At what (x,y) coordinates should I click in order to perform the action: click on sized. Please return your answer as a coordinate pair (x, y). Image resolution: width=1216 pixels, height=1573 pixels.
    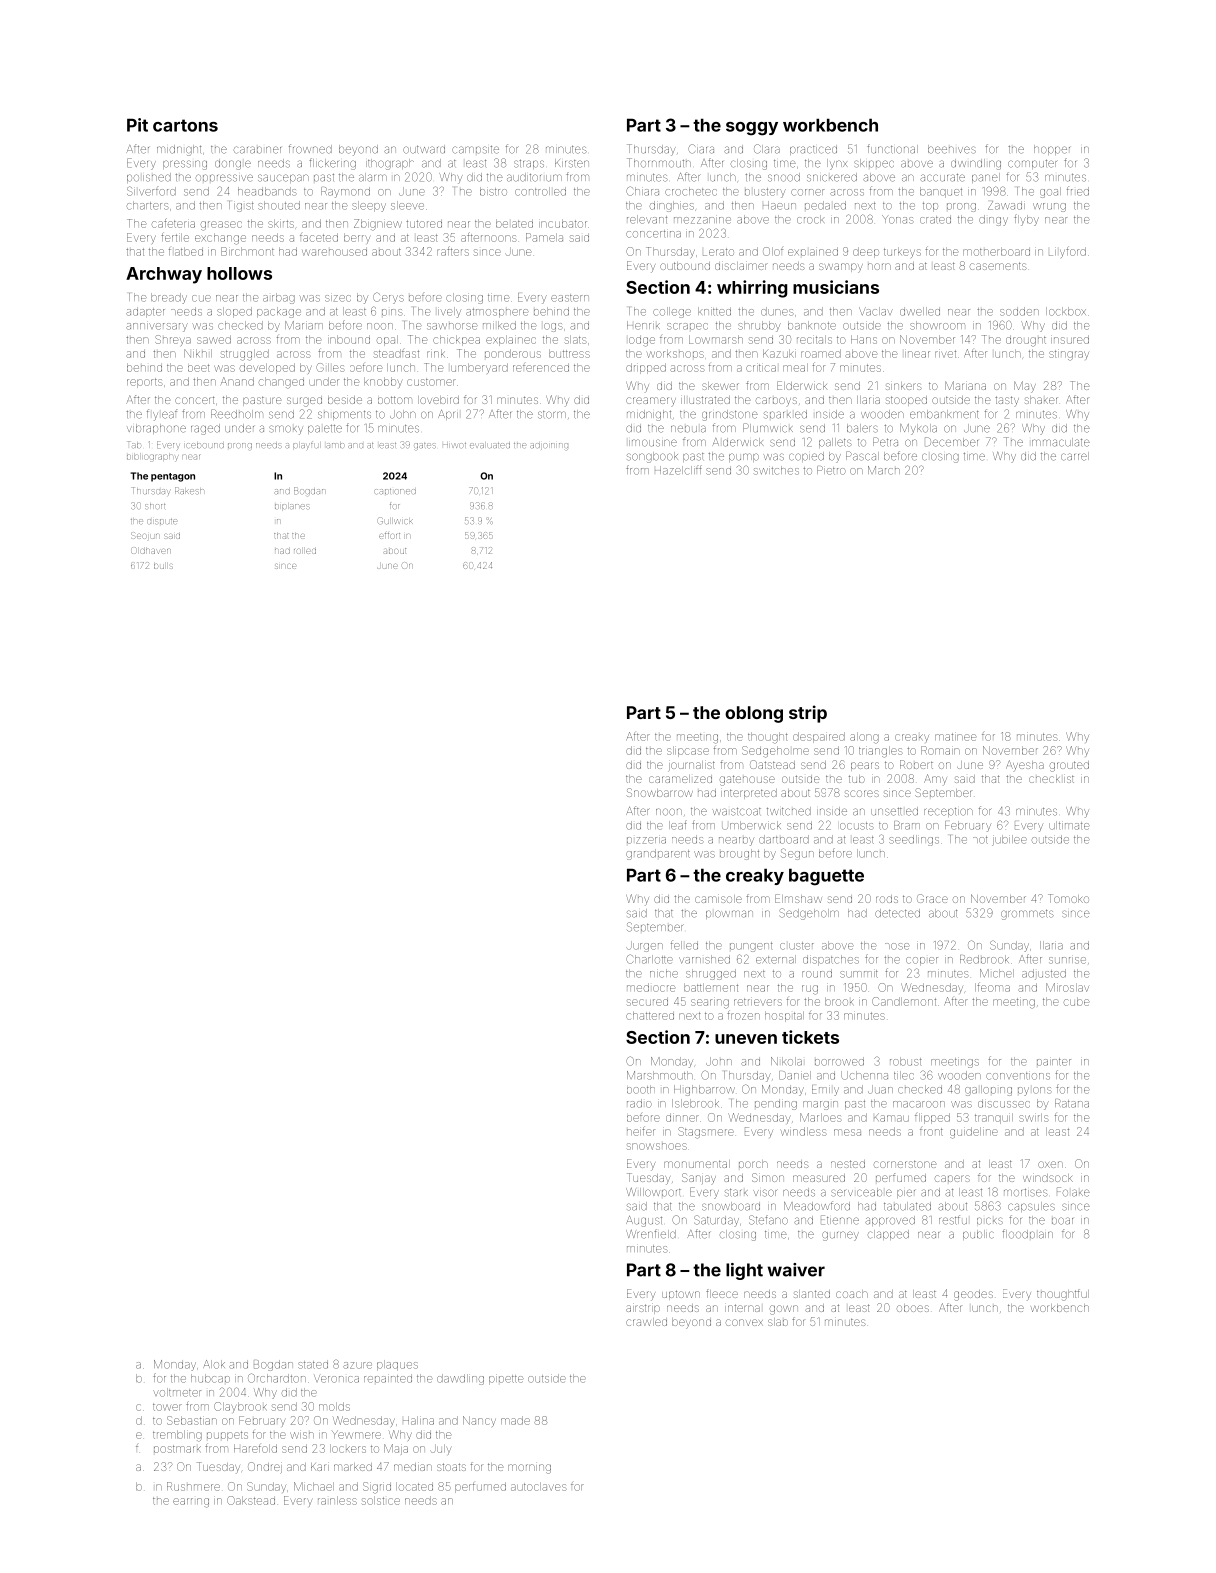
    Looking at the image, I should click on (338, 298).
